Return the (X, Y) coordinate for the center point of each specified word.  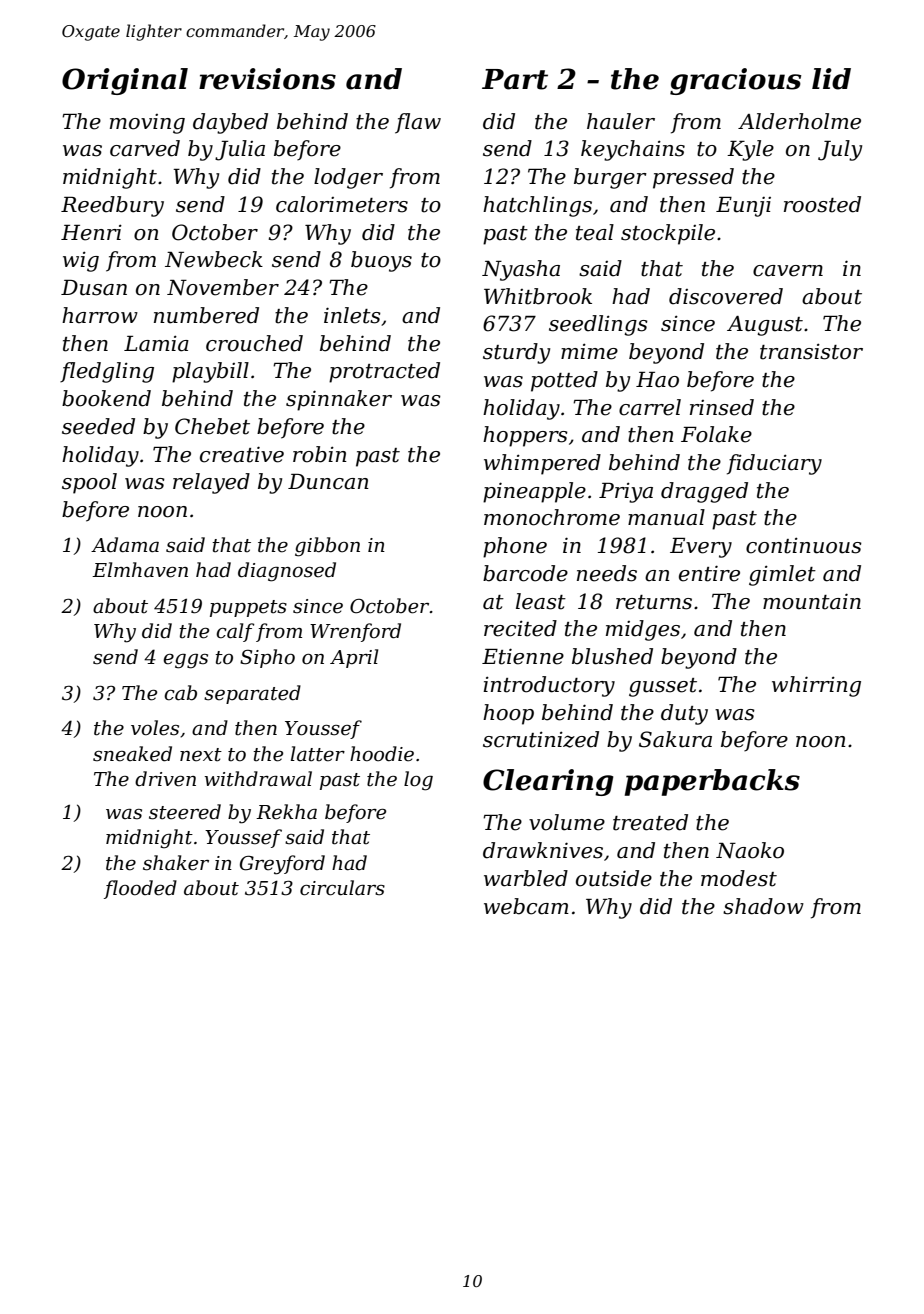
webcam (526, 906)
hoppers (525, 436)
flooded (140, 889)
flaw (418, 123)
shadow (763, 906)
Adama (125, 545)
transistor (811, 351)
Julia (240, 150)
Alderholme (799, 121)
